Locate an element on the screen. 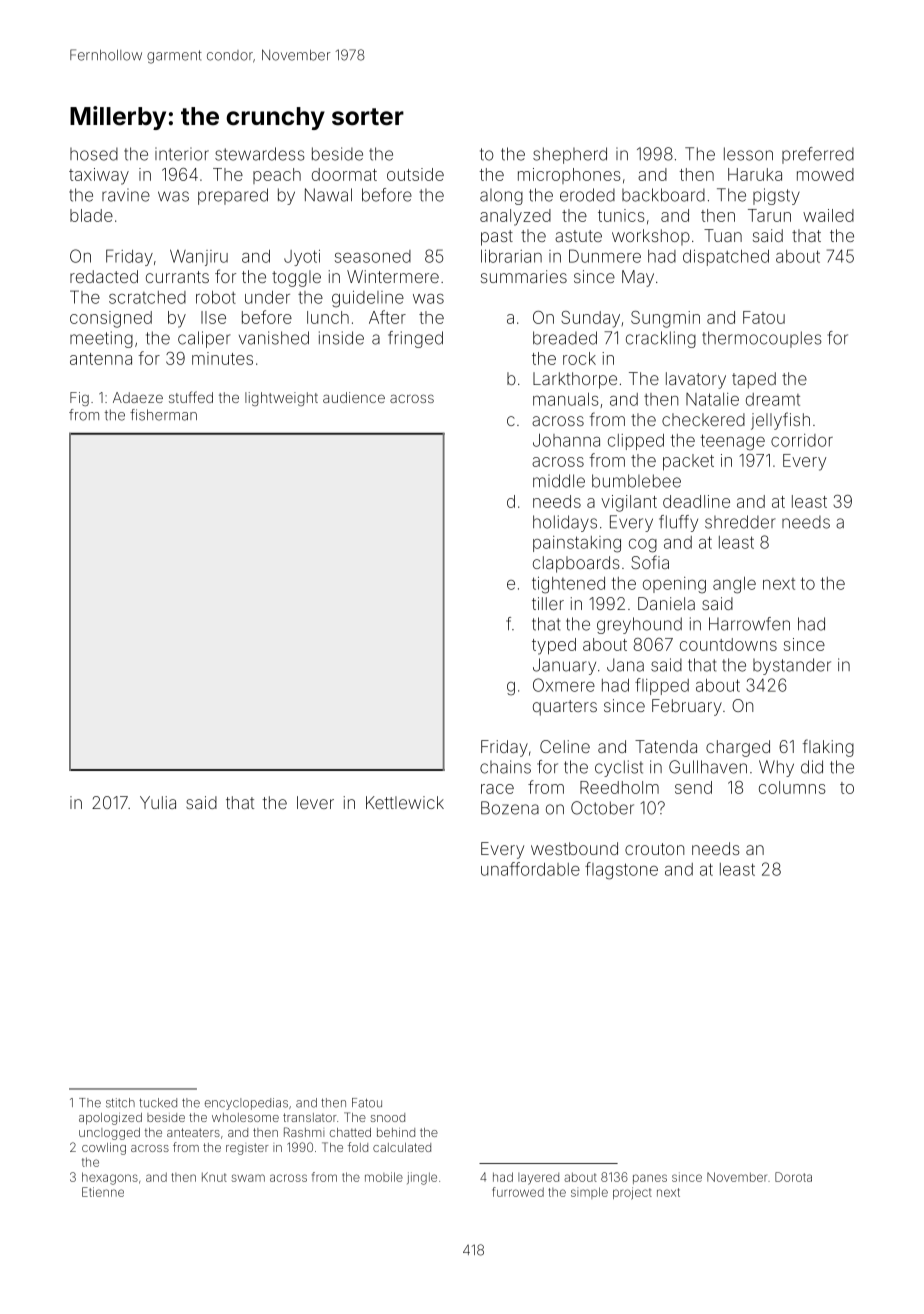 The image size is (924, 1314). Wanjiru is located at coordinates (199, 257).
